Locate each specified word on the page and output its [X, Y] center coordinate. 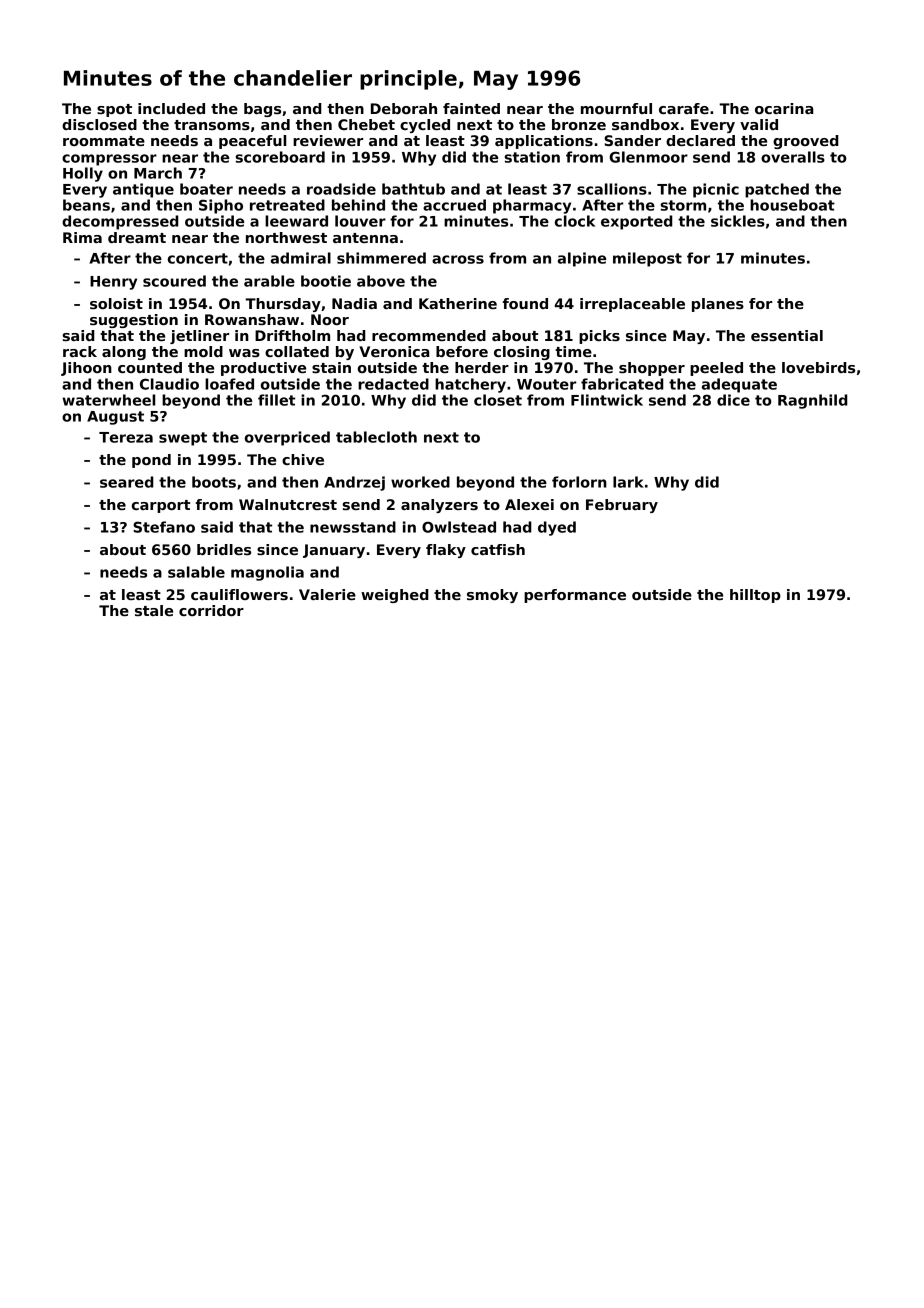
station [532, 157]
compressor [109, 160]
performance [575, 596]
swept [183, 439]
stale [154, 610]
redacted [393, 384]
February [622, 506]
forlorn [579, 482]
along [124, 353]
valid [759, 124]
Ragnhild [813, 401]
